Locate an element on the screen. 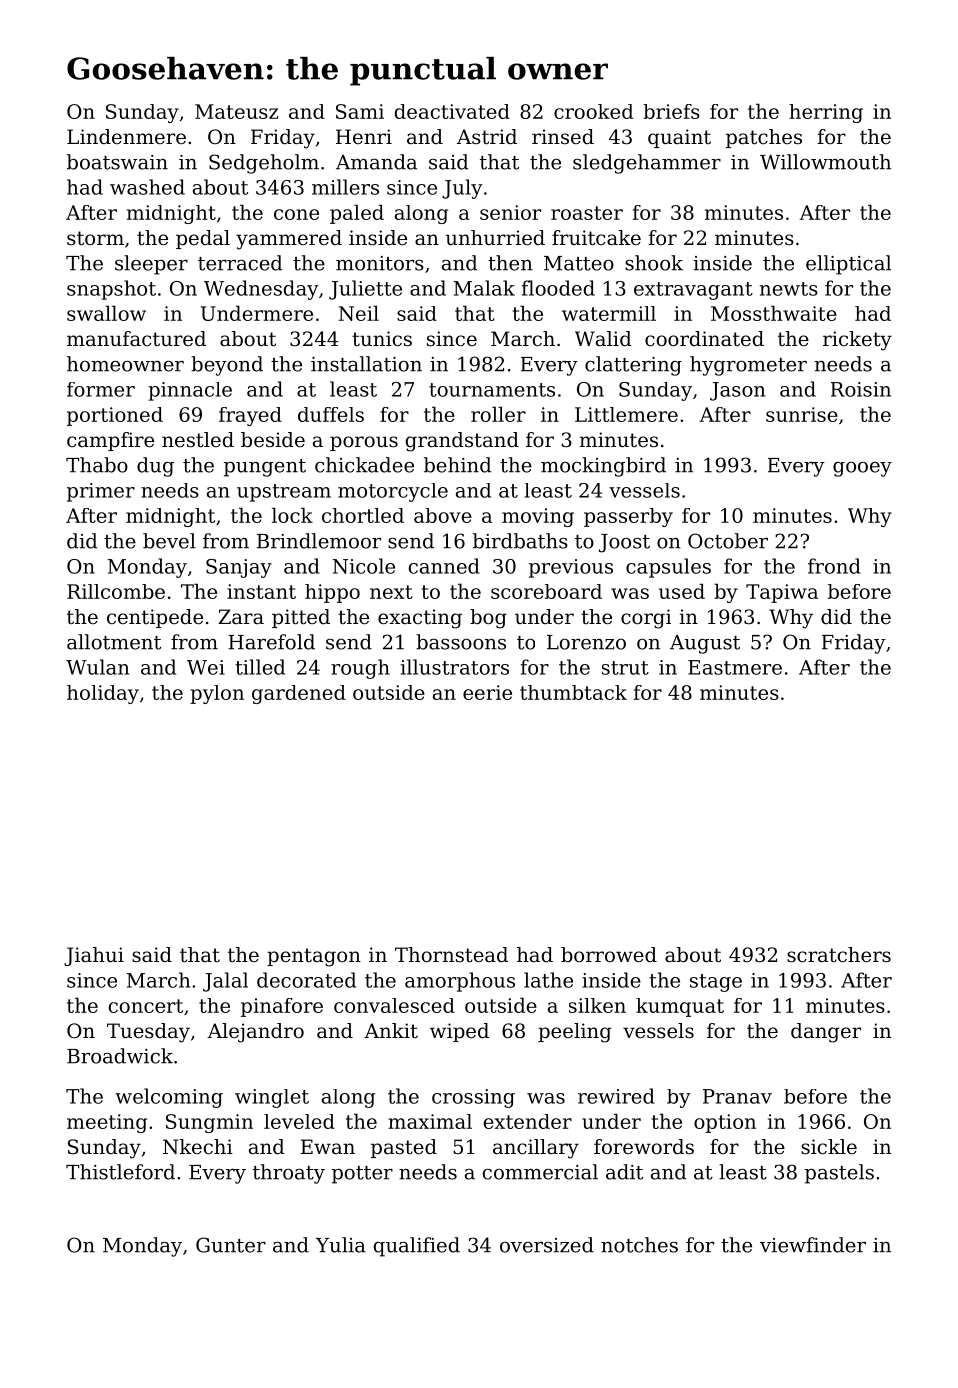 The width and height of the screenshot is (958, 1388). briefs is located at coordinates (671, 111).
